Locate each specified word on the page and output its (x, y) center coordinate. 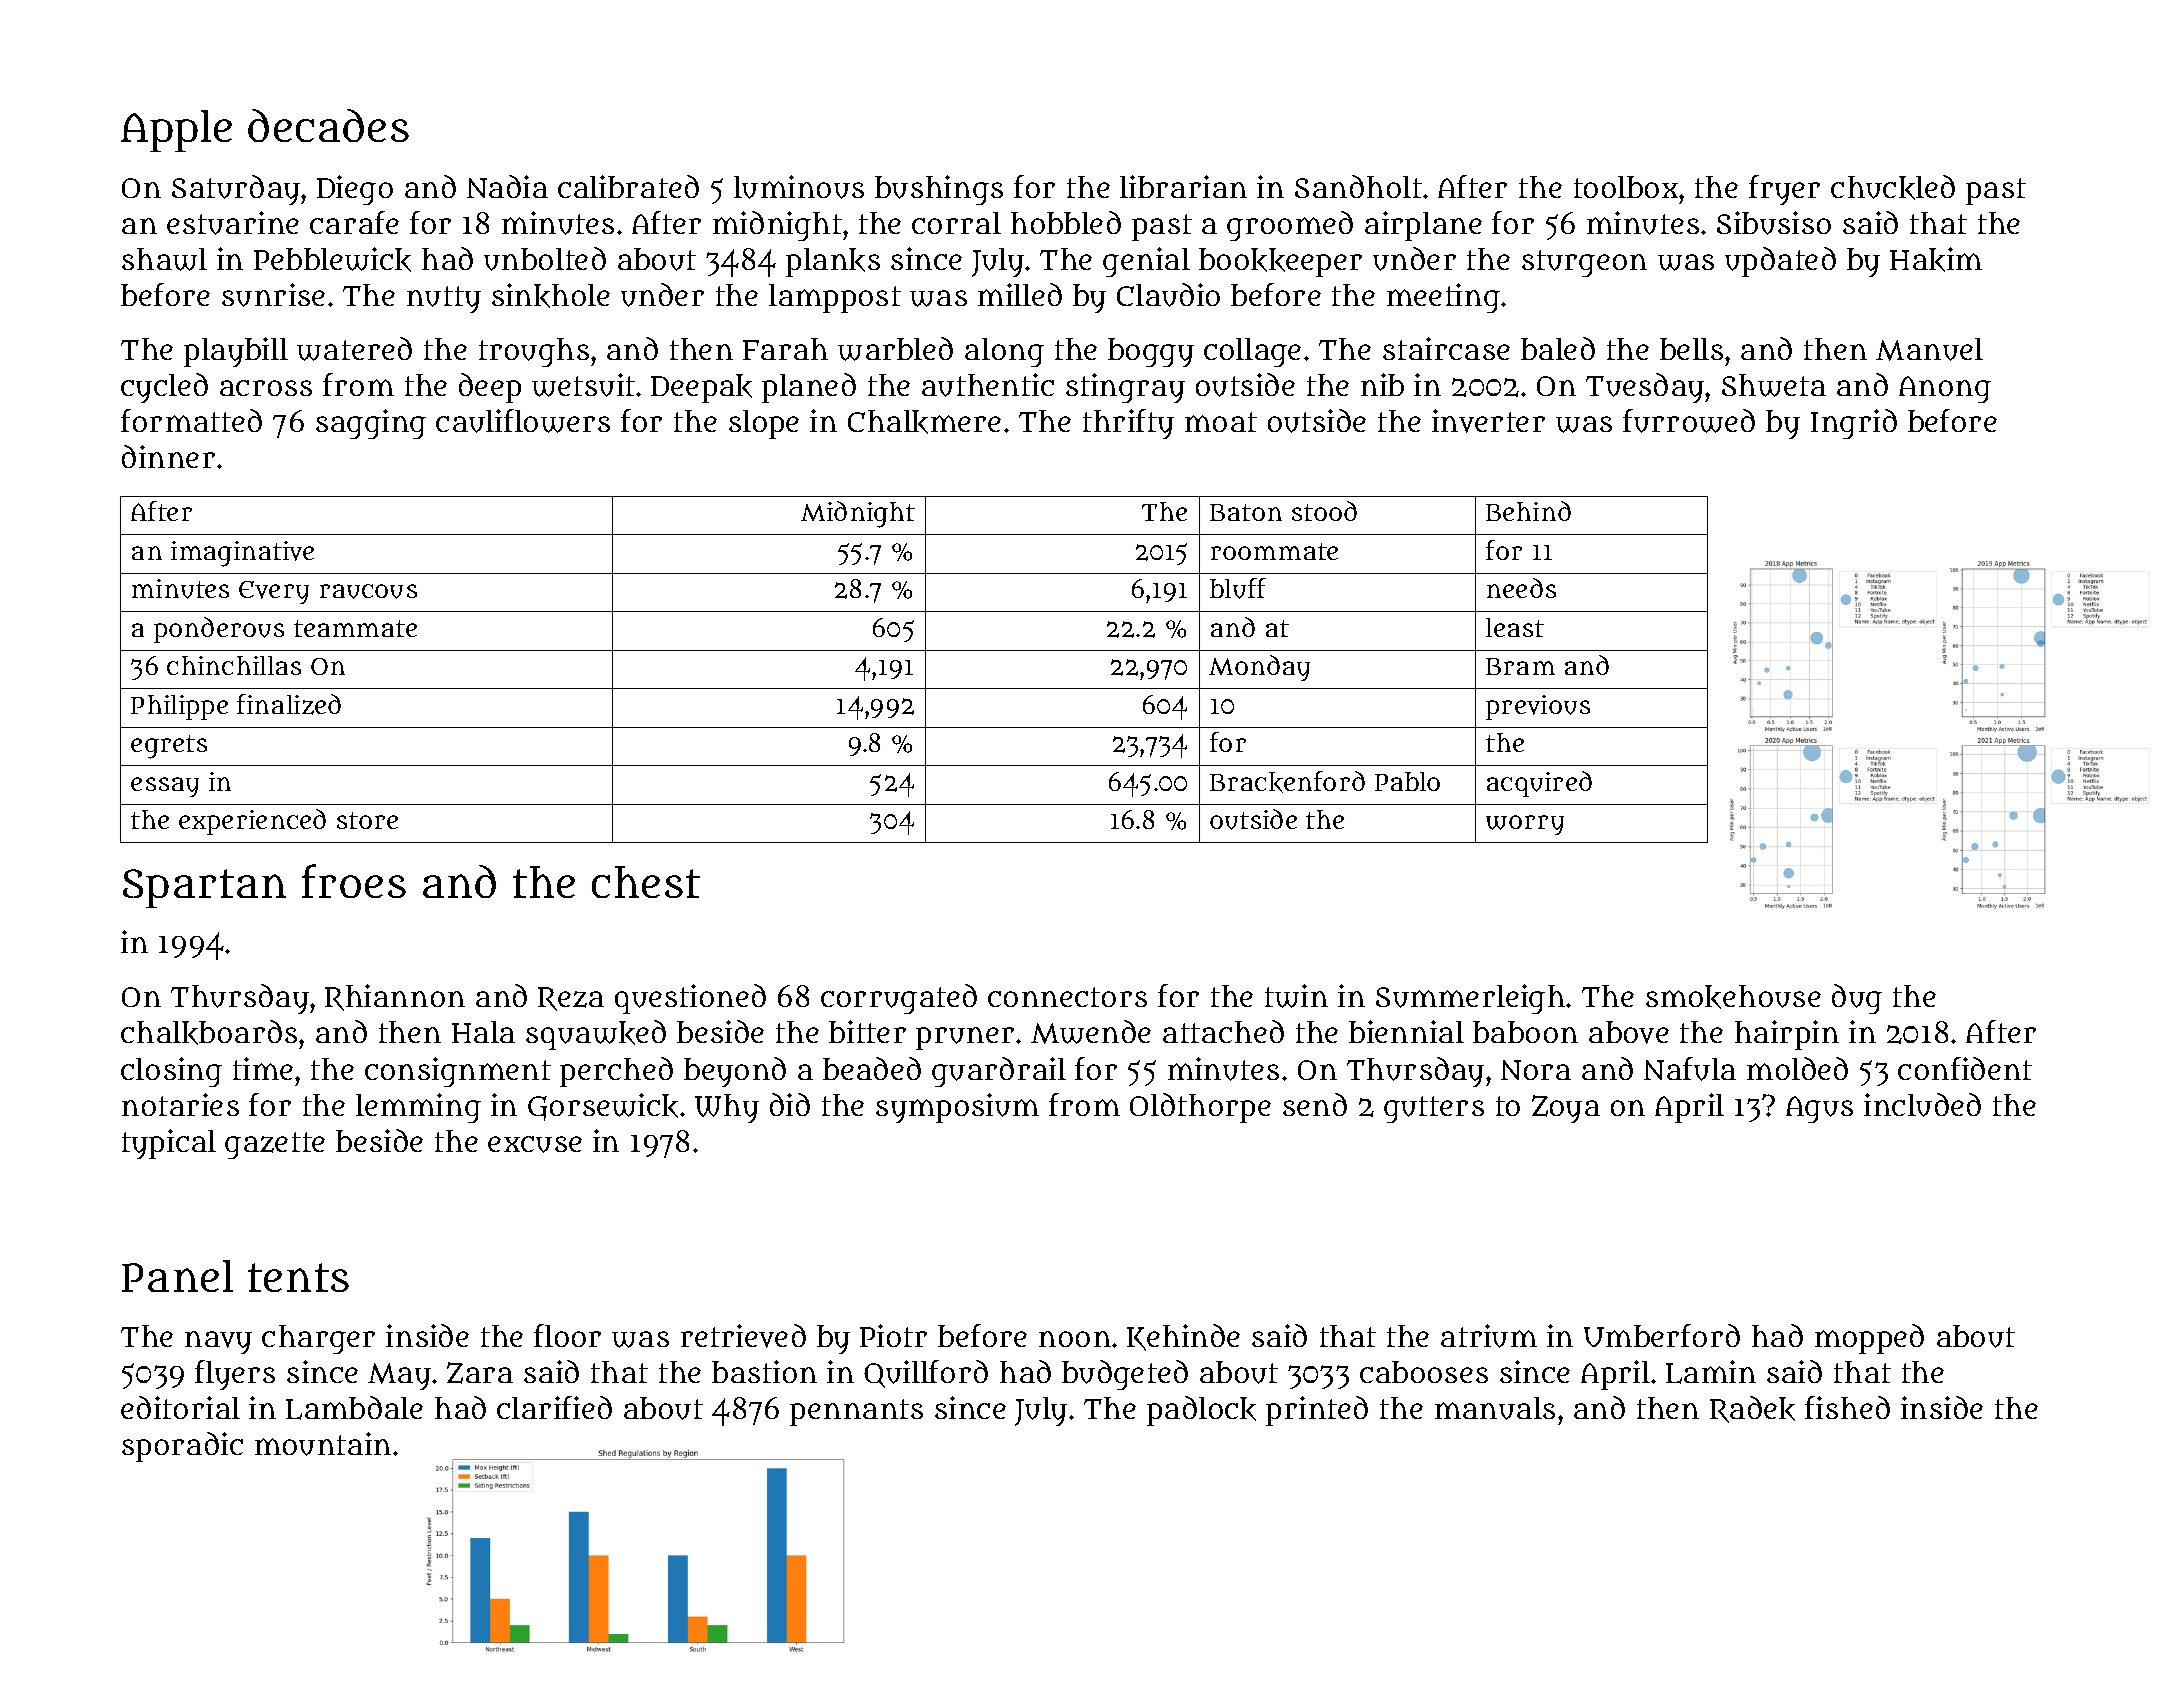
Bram (1520, 666)
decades (328, 125)
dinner (168, 456)
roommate (1274, 551)
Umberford (1662, 1335)
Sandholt (1358, 186)
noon (1075, 1339)
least (1515, 627)
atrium (1489, 1336)
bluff (1238, 588)
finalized (289, 704)
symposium (957, 1108)
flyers (235, 1375)
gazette (275, 1145)
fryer (1784, 190)
